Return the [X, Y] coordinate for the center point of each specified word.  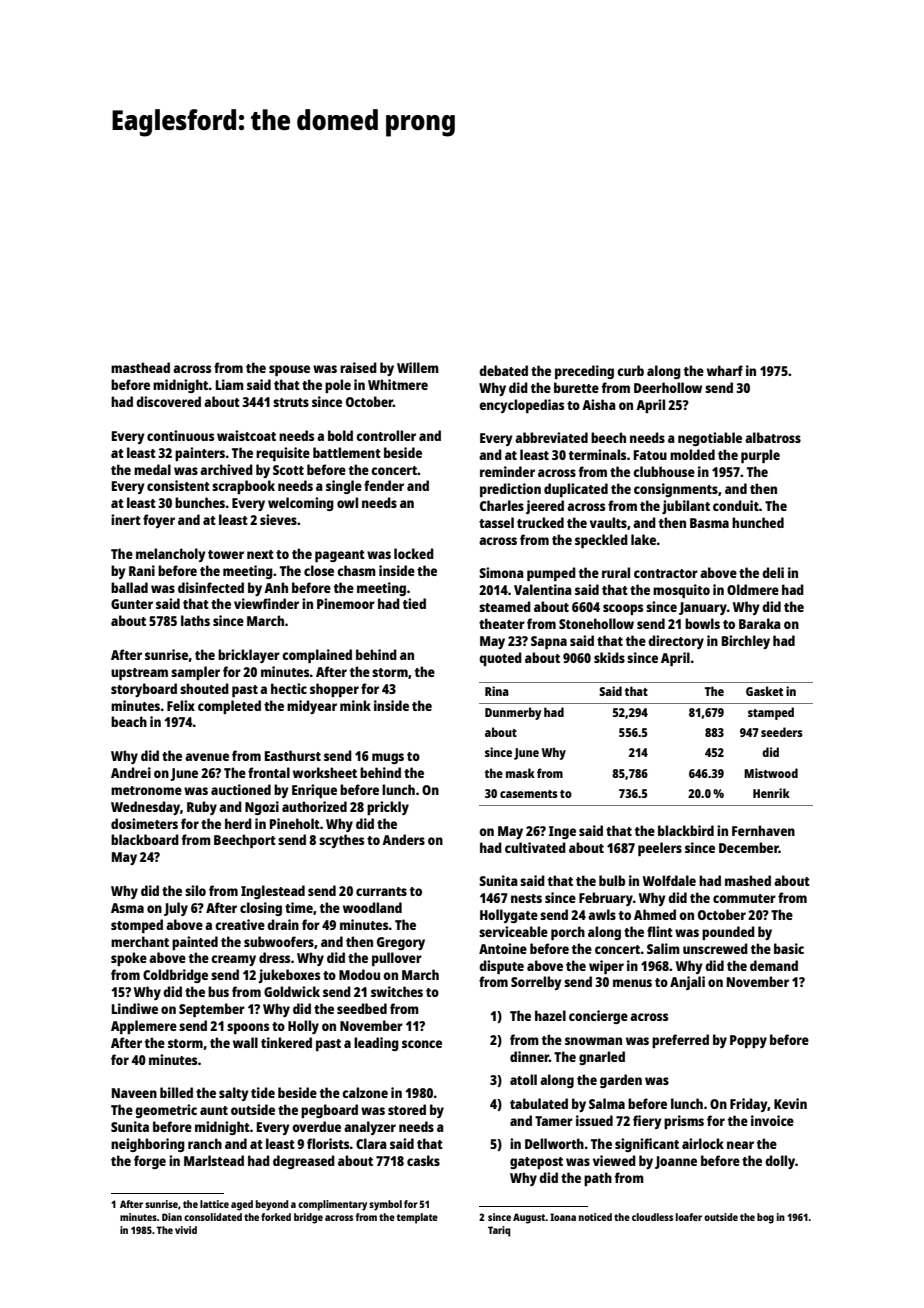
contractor [666, 573]
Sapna [549, 642]
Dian [172, 1217]
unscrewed [715, 948]
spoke [129, 959]
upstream [139, 674]
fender [384, 485]
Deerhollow [668, 387]
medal [152, 469]
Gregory [401, 943]
